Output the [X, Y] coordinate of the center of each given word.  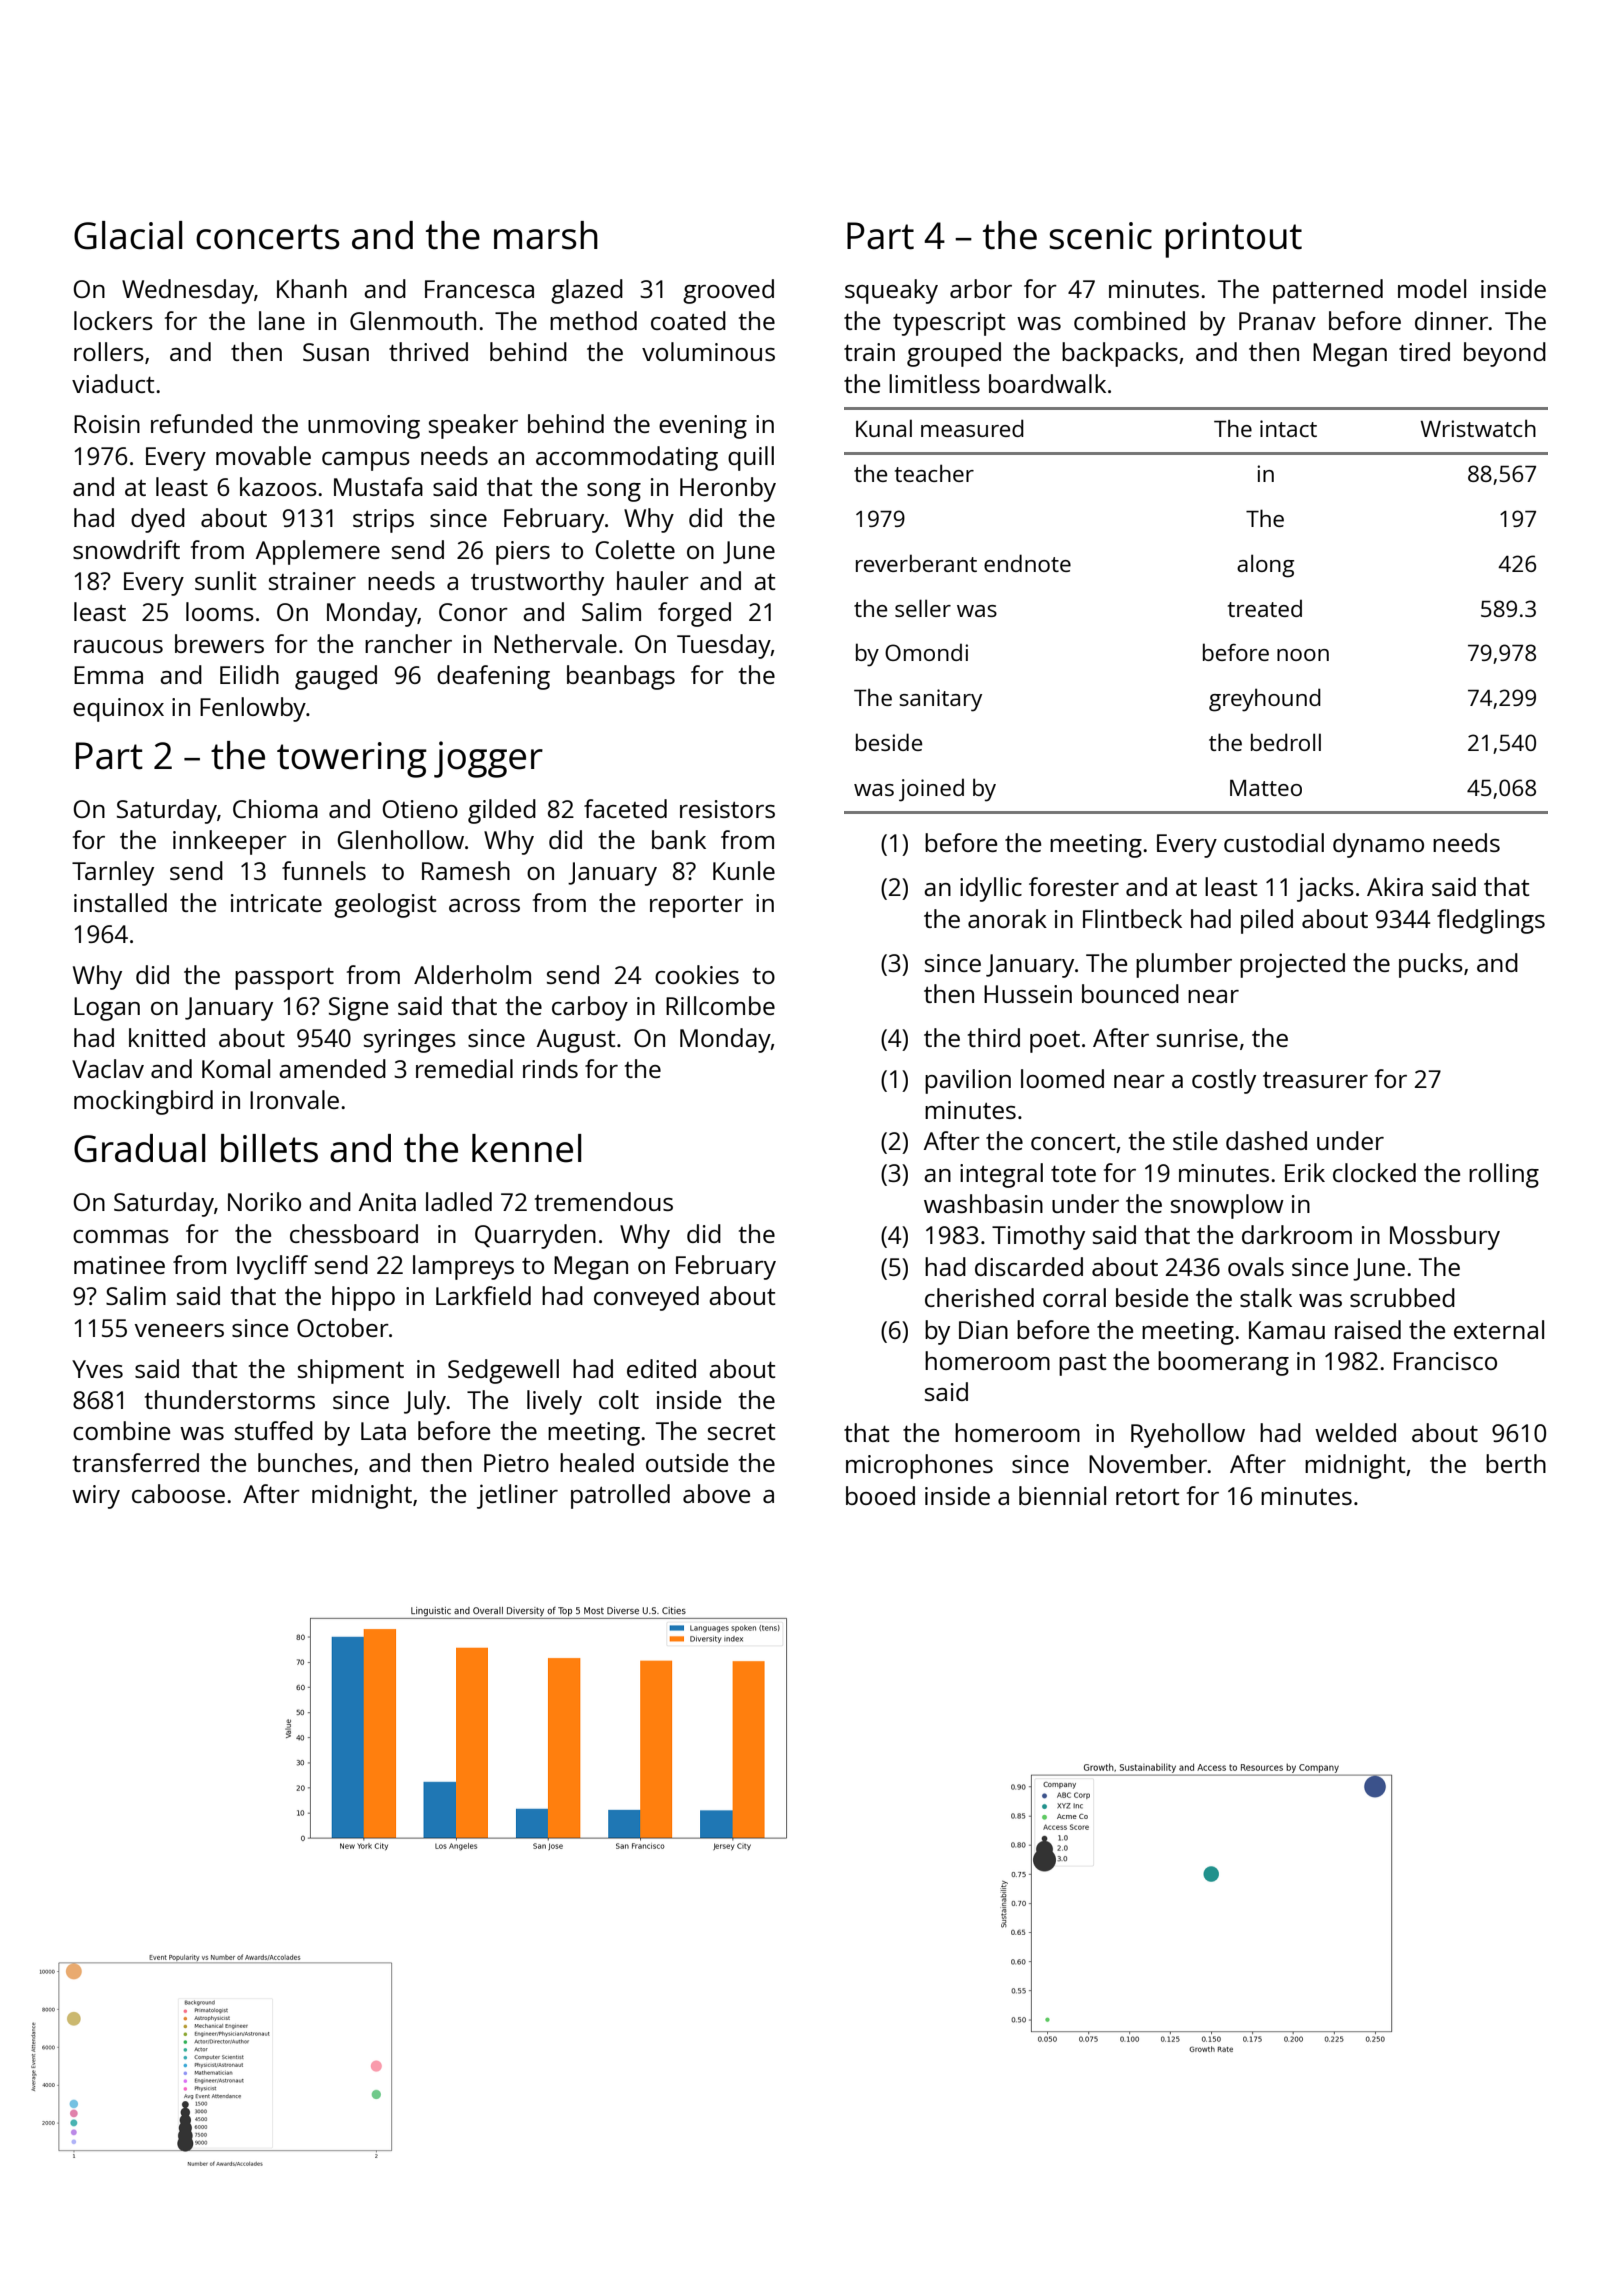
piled [1267, 921]
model [1432, 288]
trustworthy [537, 583]
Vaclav [108, 1068]
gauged [336, 677]
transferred [136, 1462]
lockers [113, 320]
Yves [97, 1369]
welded [1355, 1432]
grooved [728, 291]
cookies [697, 974]
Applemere [318, 552]
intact [1288, 428]
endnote [1027, 563]
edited [661, 1368]
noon [1303, 655]
